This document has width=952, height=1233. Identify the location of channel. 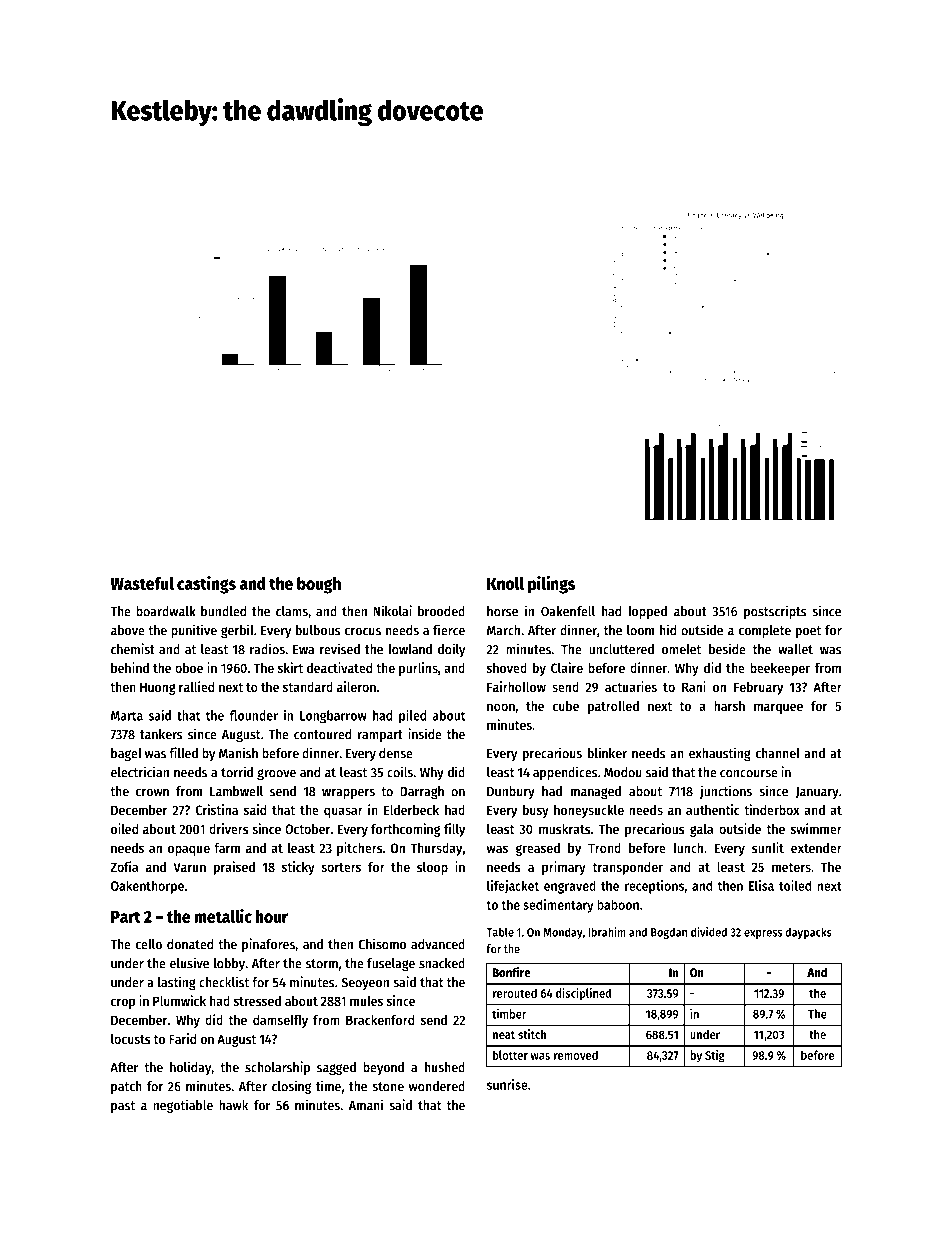
(778, 753).
